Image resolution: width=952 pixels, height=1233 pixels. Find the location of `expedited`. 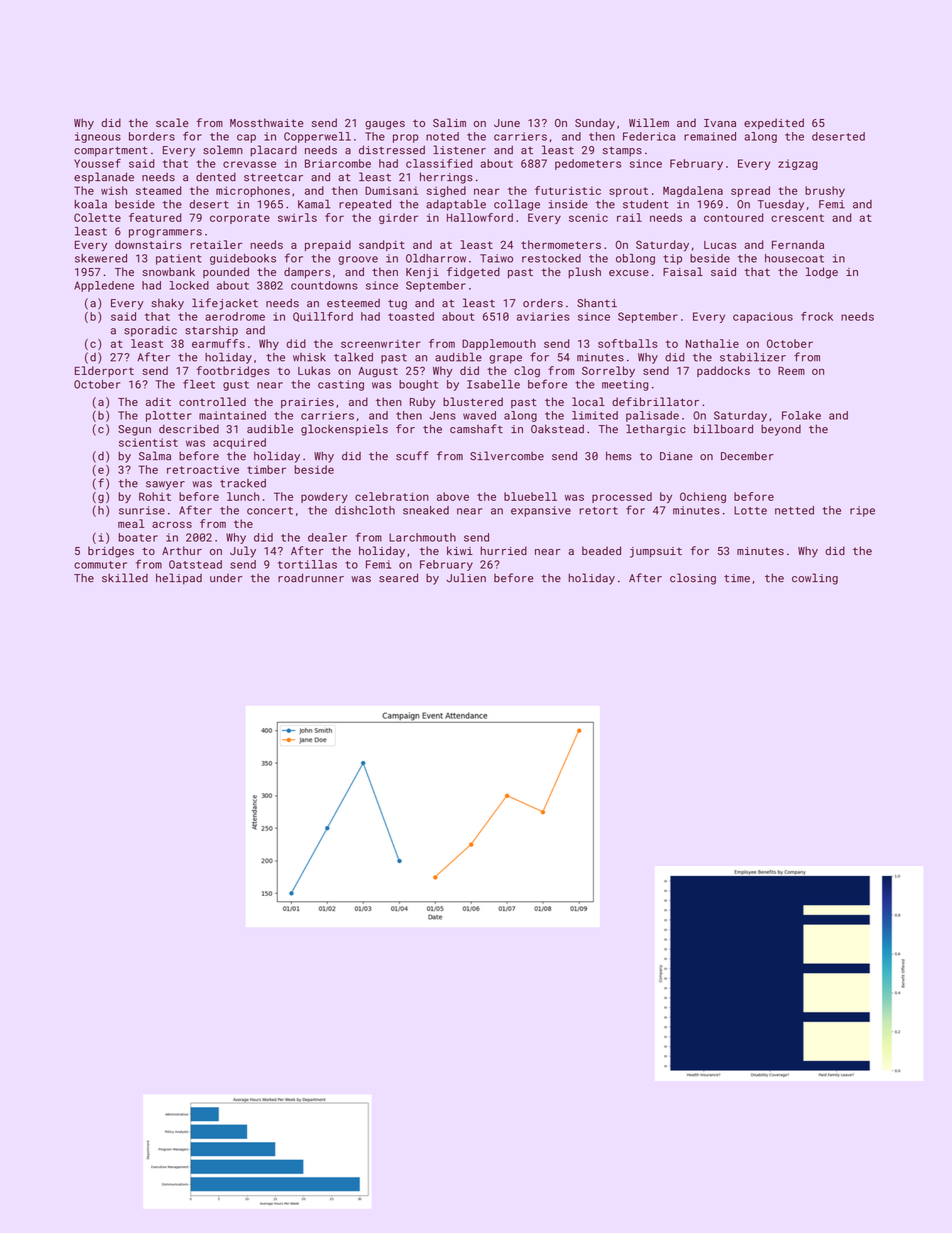

expedited is located at coordinates (774, 123).
